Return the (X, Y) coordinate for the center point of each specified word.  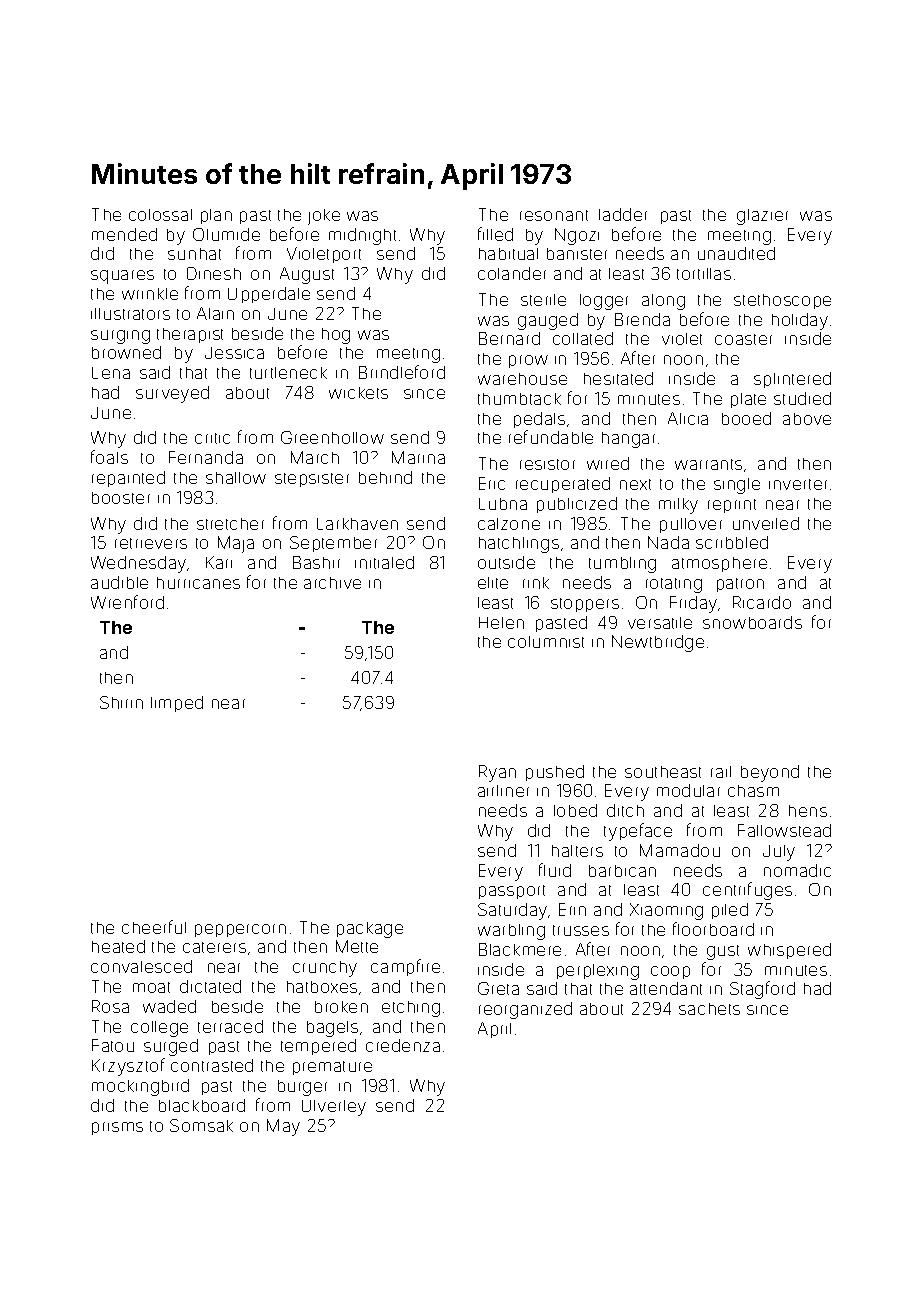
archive (332, 583)
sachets (709, 1009)
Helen (501, 623)
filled (495, 234)
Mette (357, 946)
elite (493, 583)
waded (169, 1006)
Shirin (121, 702)
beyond (770, 773)
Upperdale (269, 295)
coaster (743, 339)
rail (721, 772)
